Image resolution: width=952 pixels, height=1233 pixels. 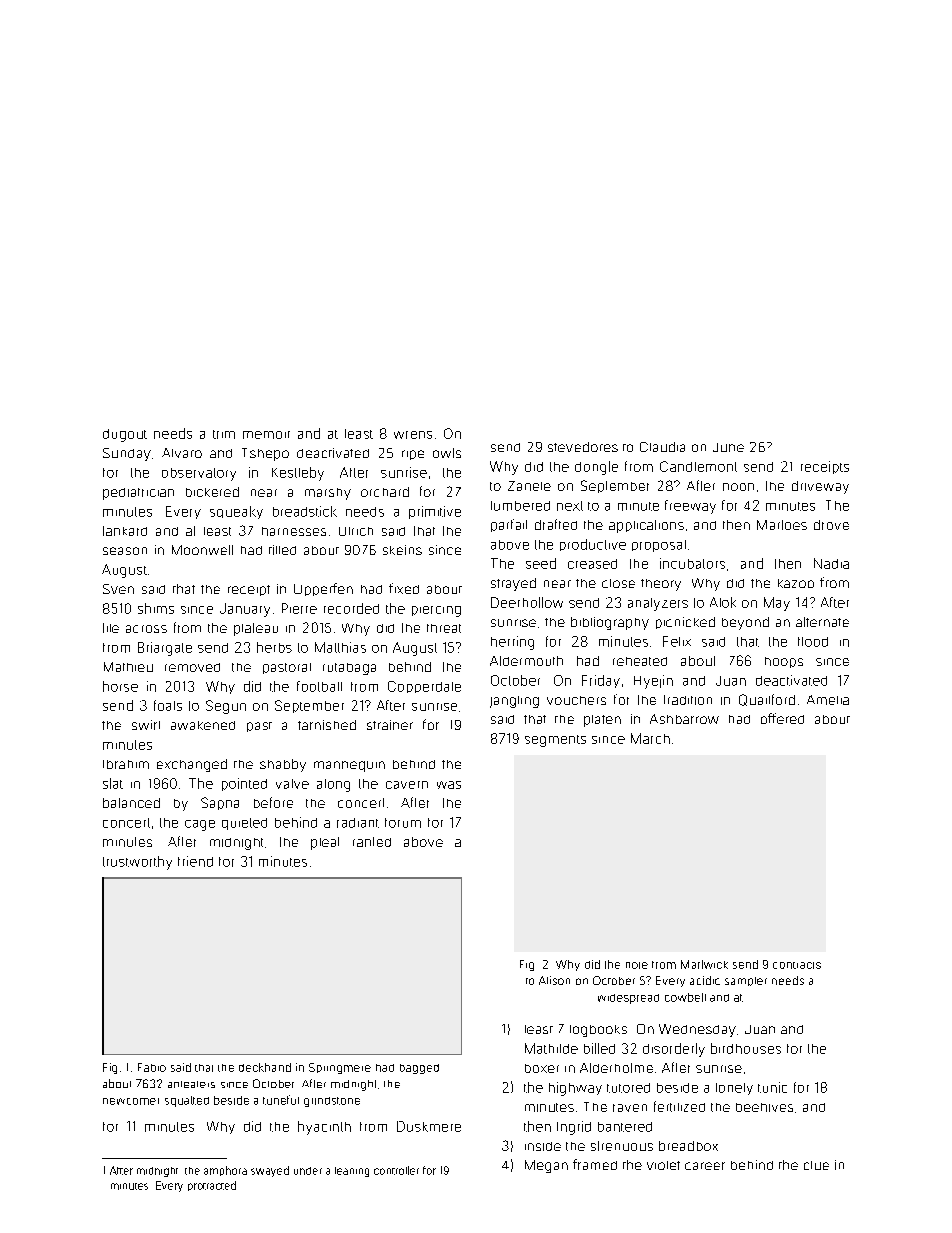 I want to click on Marloes, so click(x=782, y=525).
